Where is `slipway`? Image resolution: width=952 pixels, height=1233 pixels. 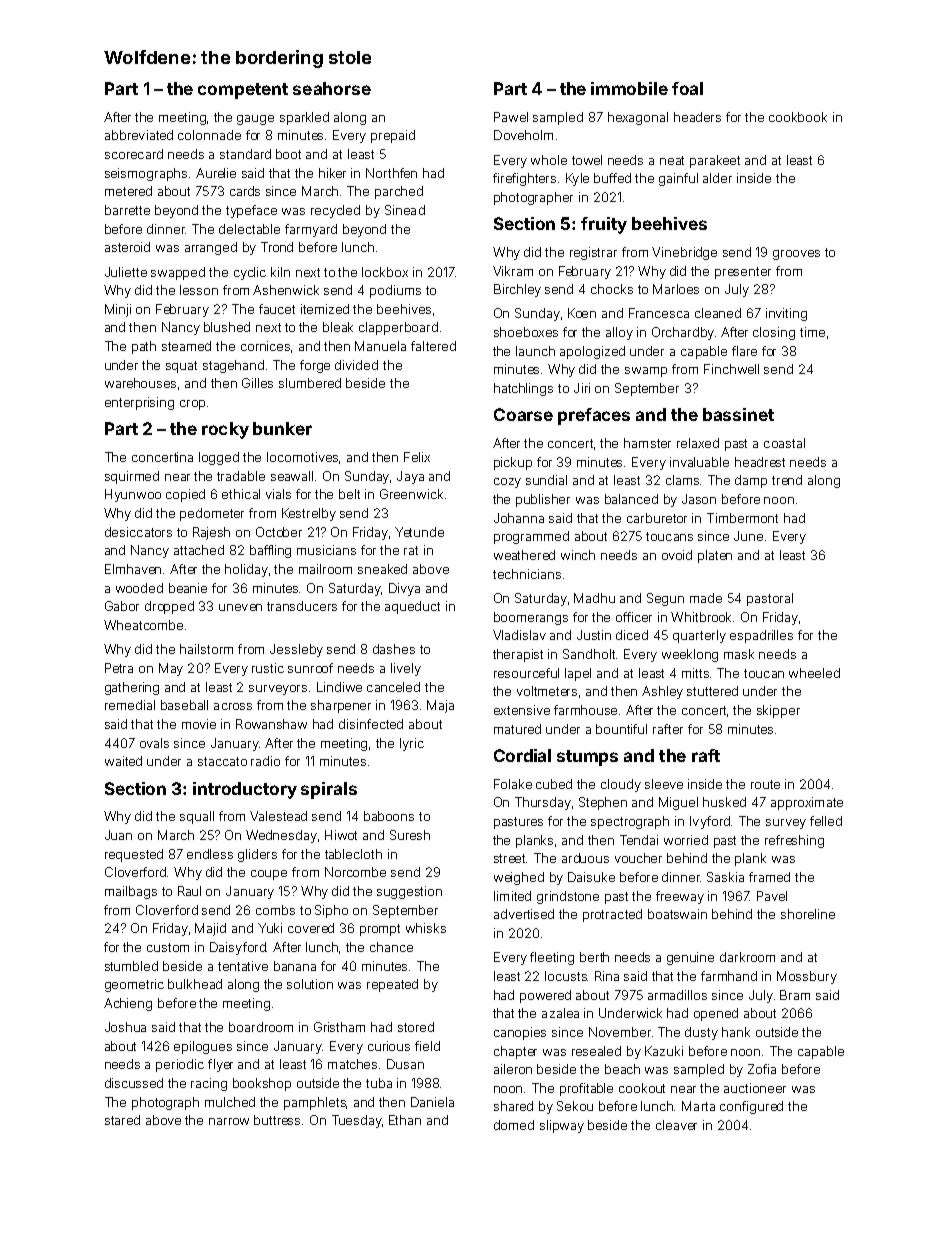
slipway is located at coordinates (562, 1126).
